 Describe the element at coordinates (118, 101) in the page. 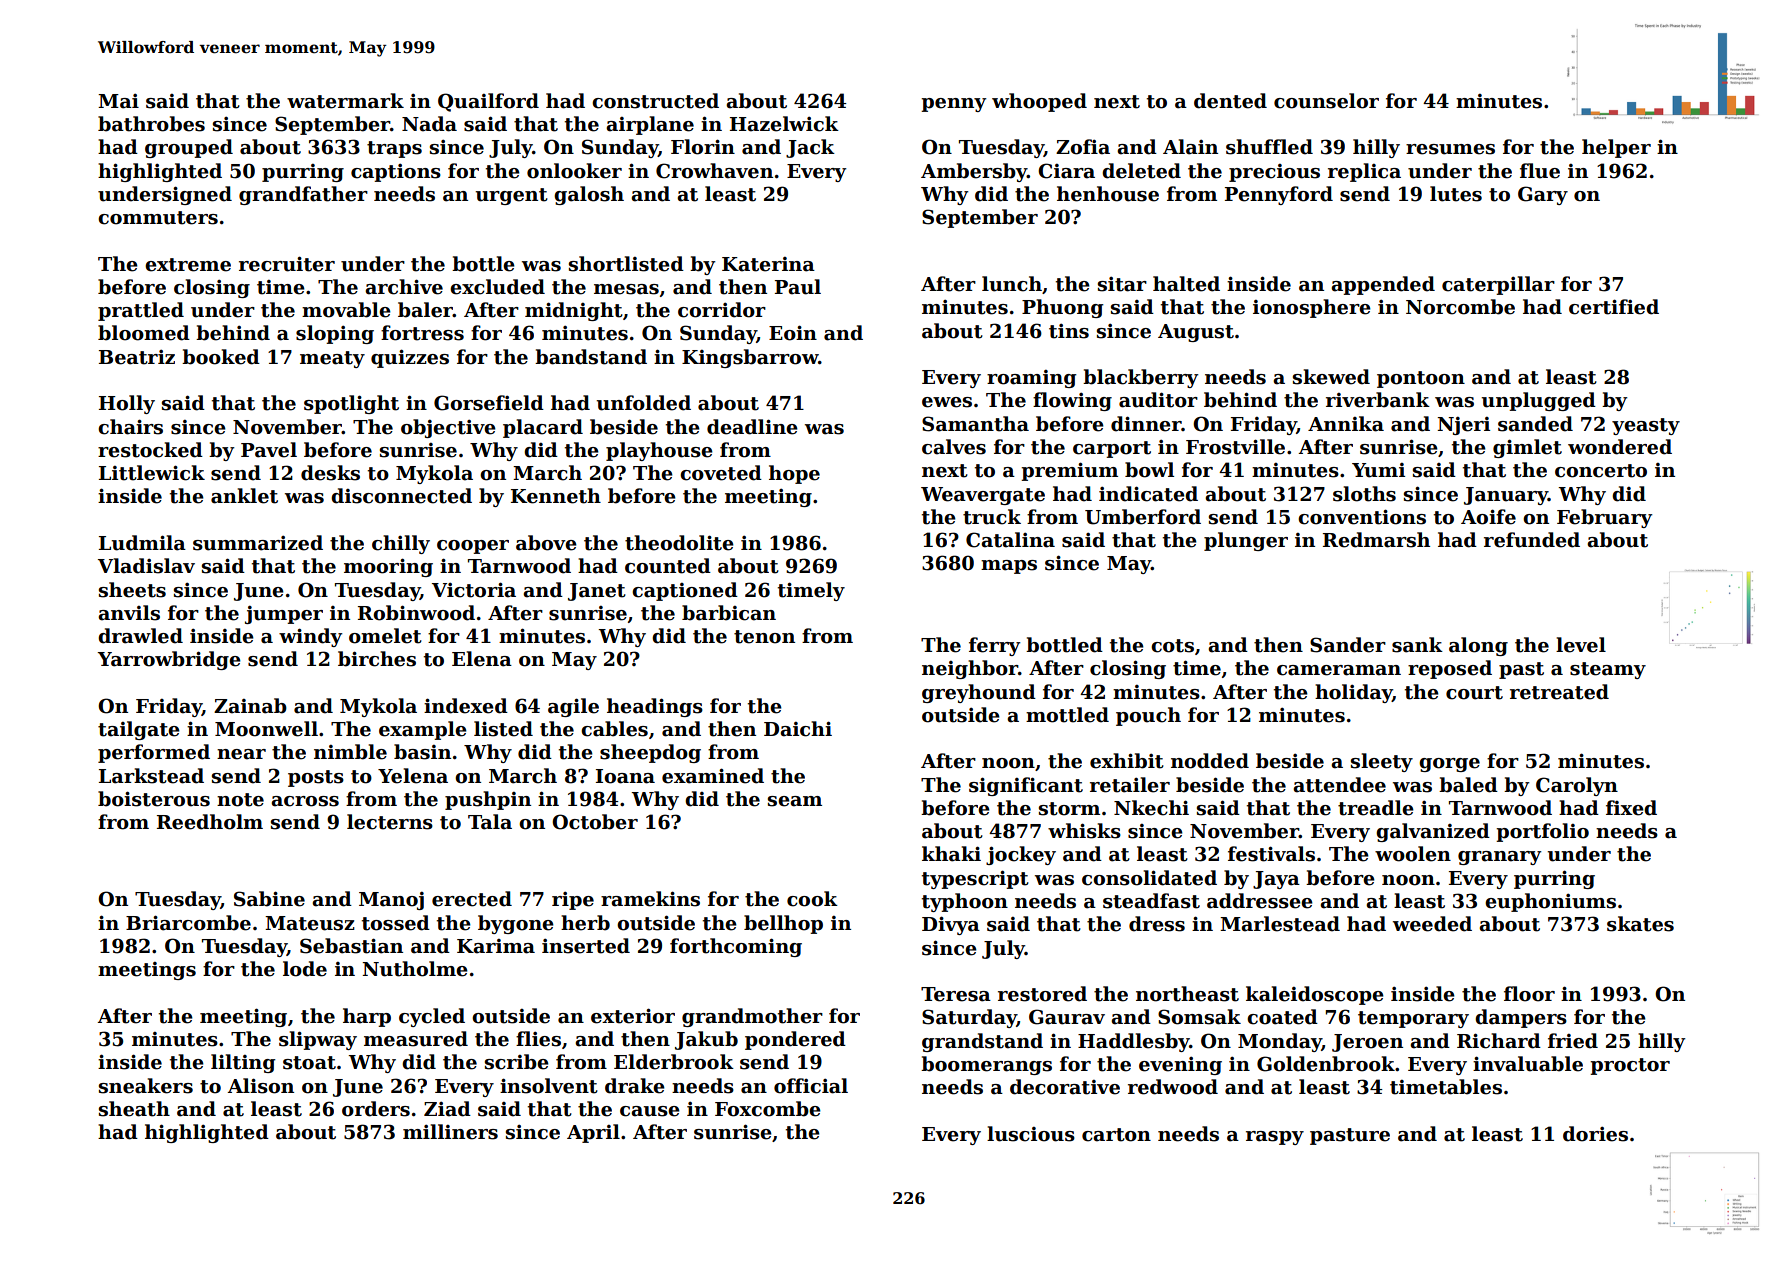

I see `Mai` at that location.
